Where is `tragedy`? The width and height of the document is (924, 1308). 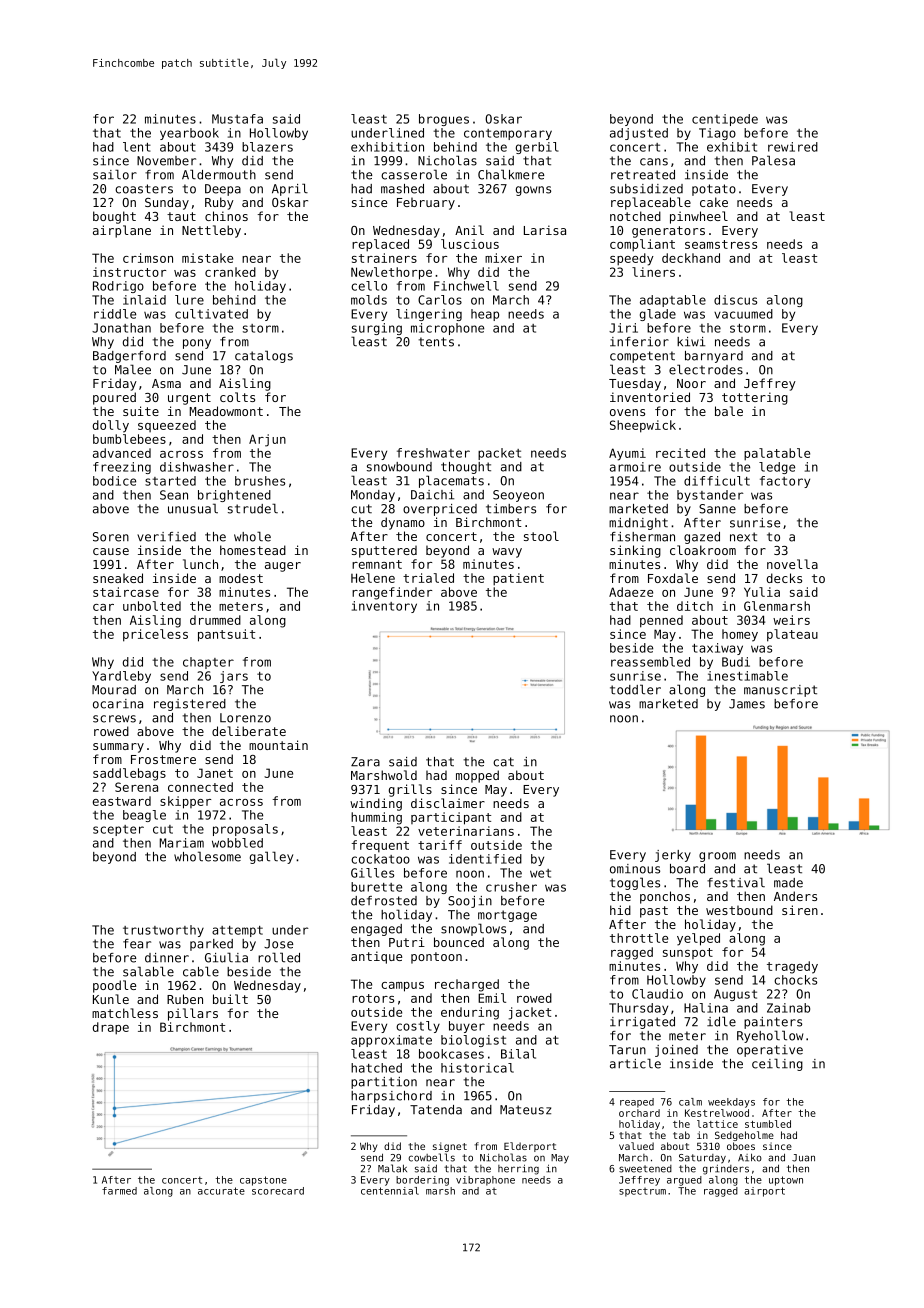
tragedy is located at coordinates (792, 967).
